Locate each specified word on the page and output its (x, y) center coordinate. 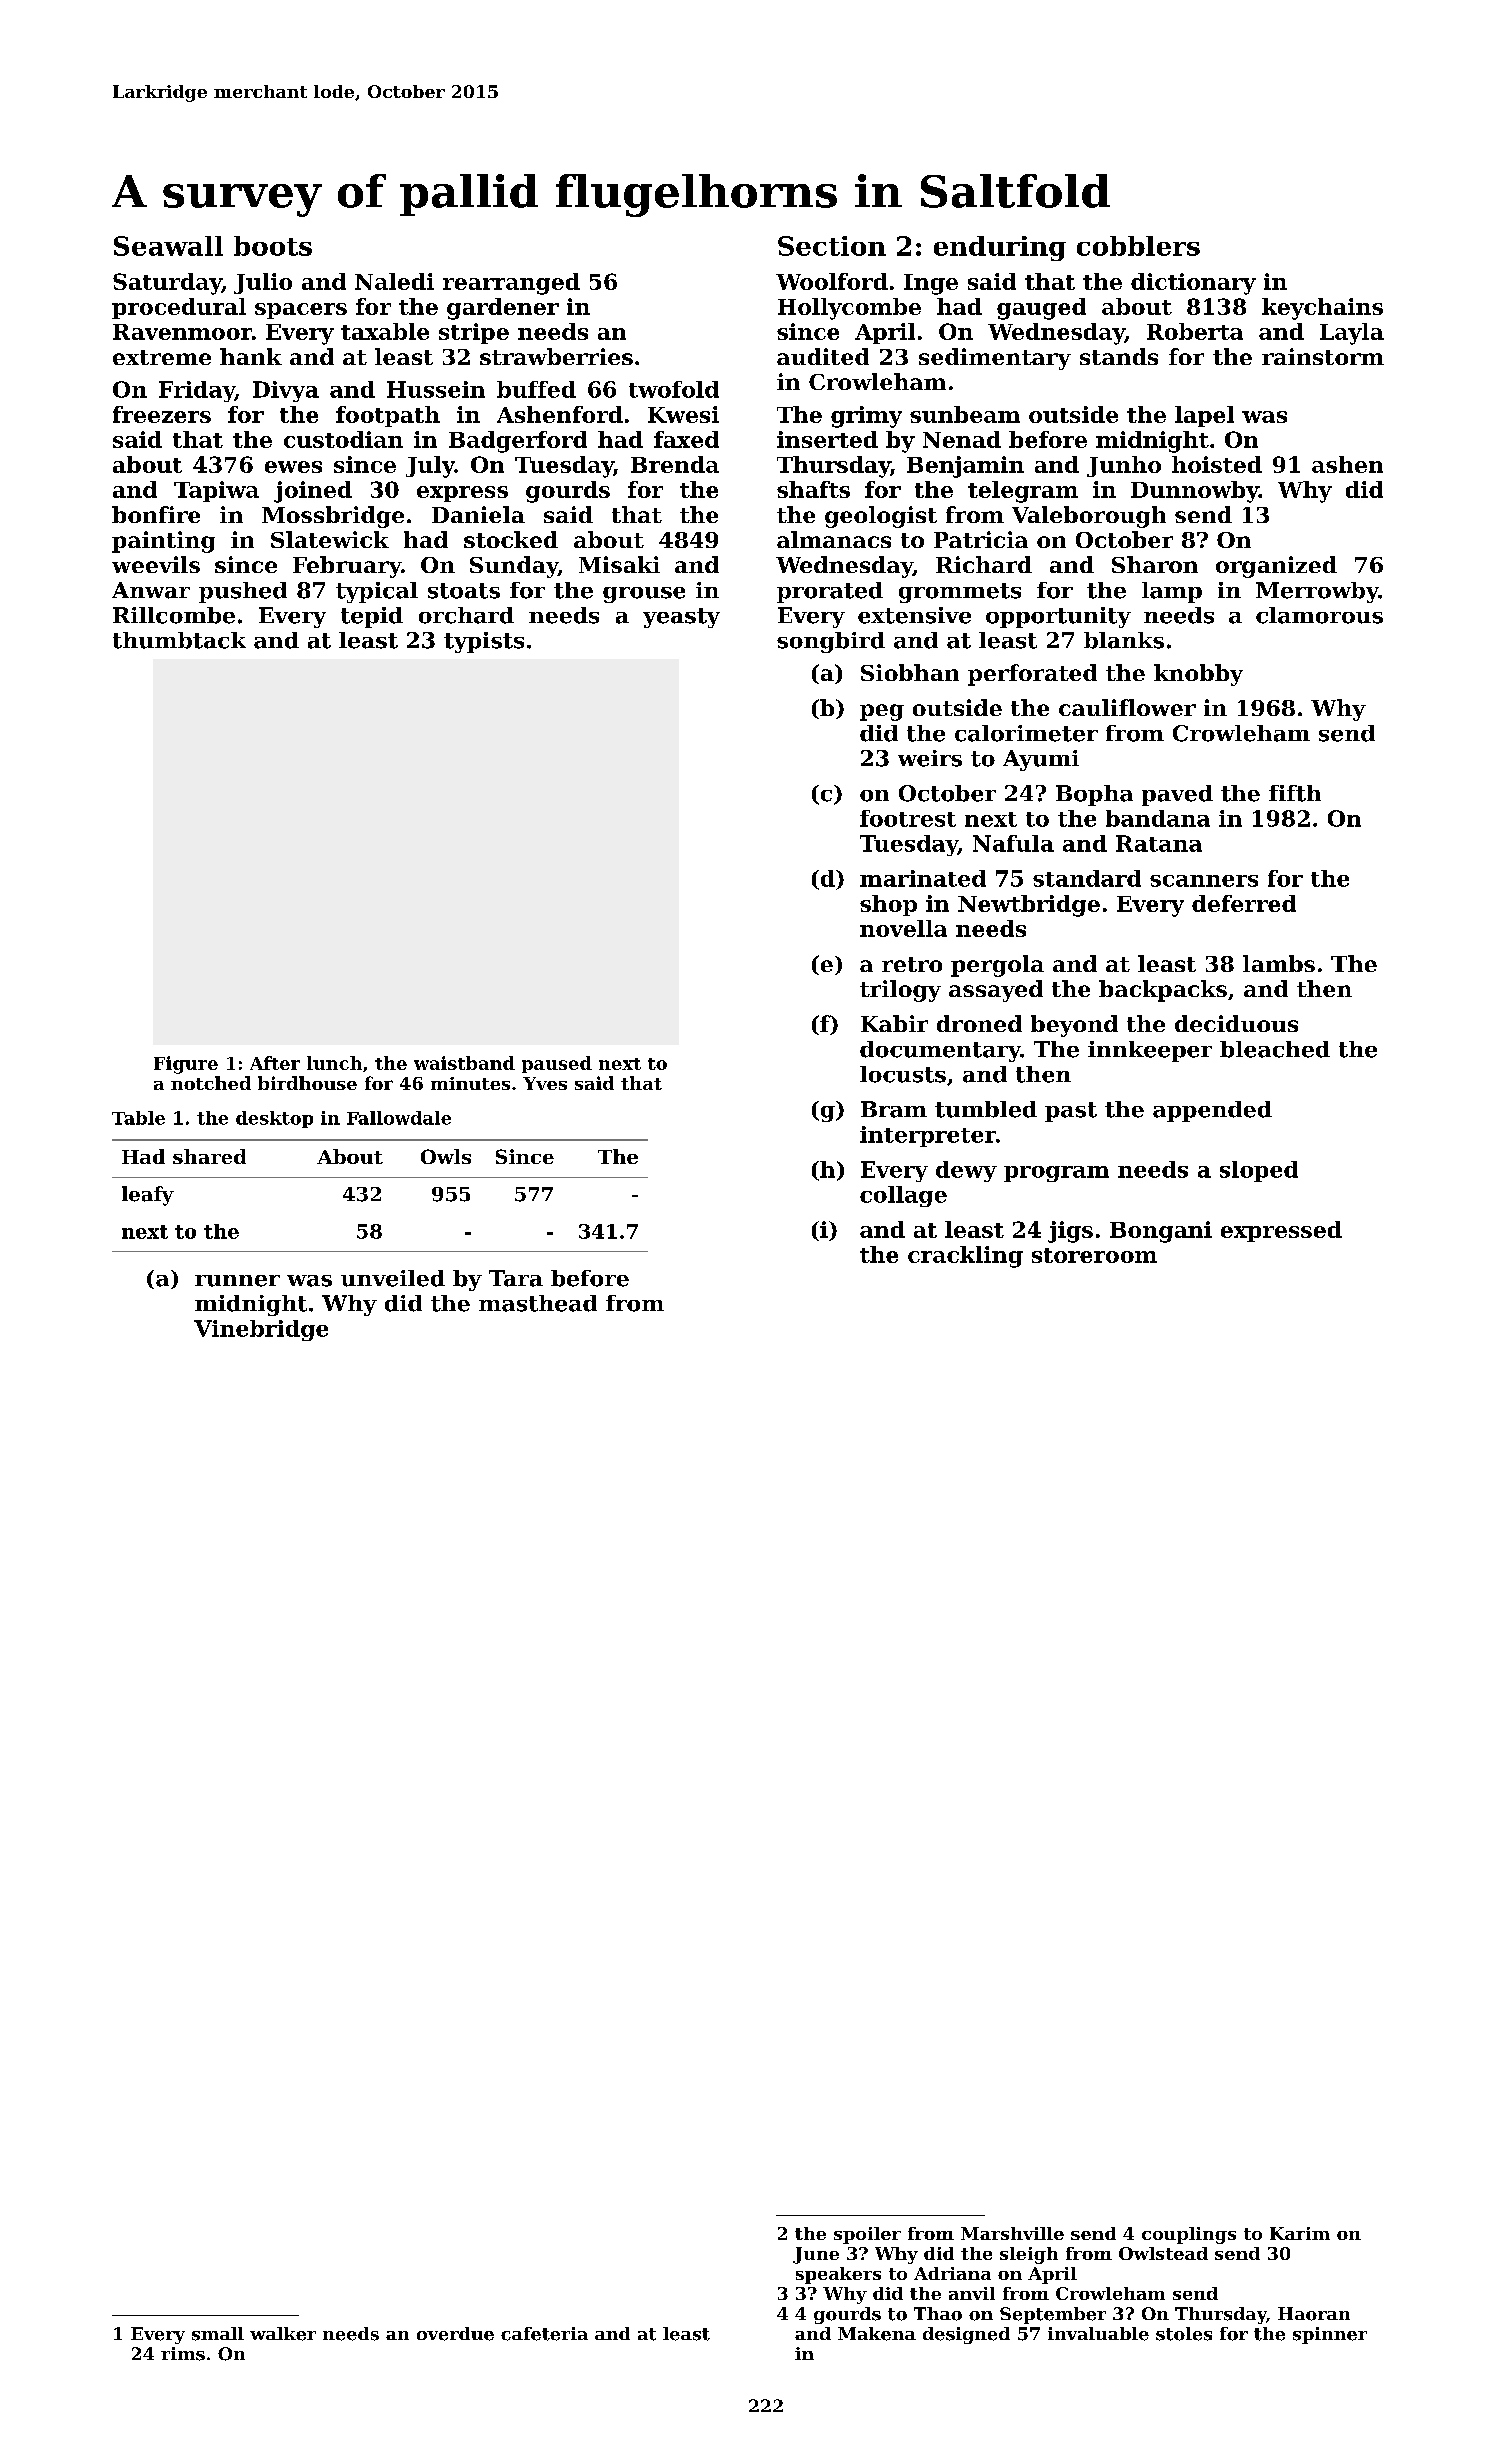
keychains (1322, 309)
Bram (894, 1109)
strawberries (556, 356)
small (218, 2334)
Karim (1300, 2233)
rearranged (511, 284)
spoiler (867, 2235)
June (816, 2255)
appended (1212, 1111)
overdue (455, 2334)
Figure (186, 1065)
